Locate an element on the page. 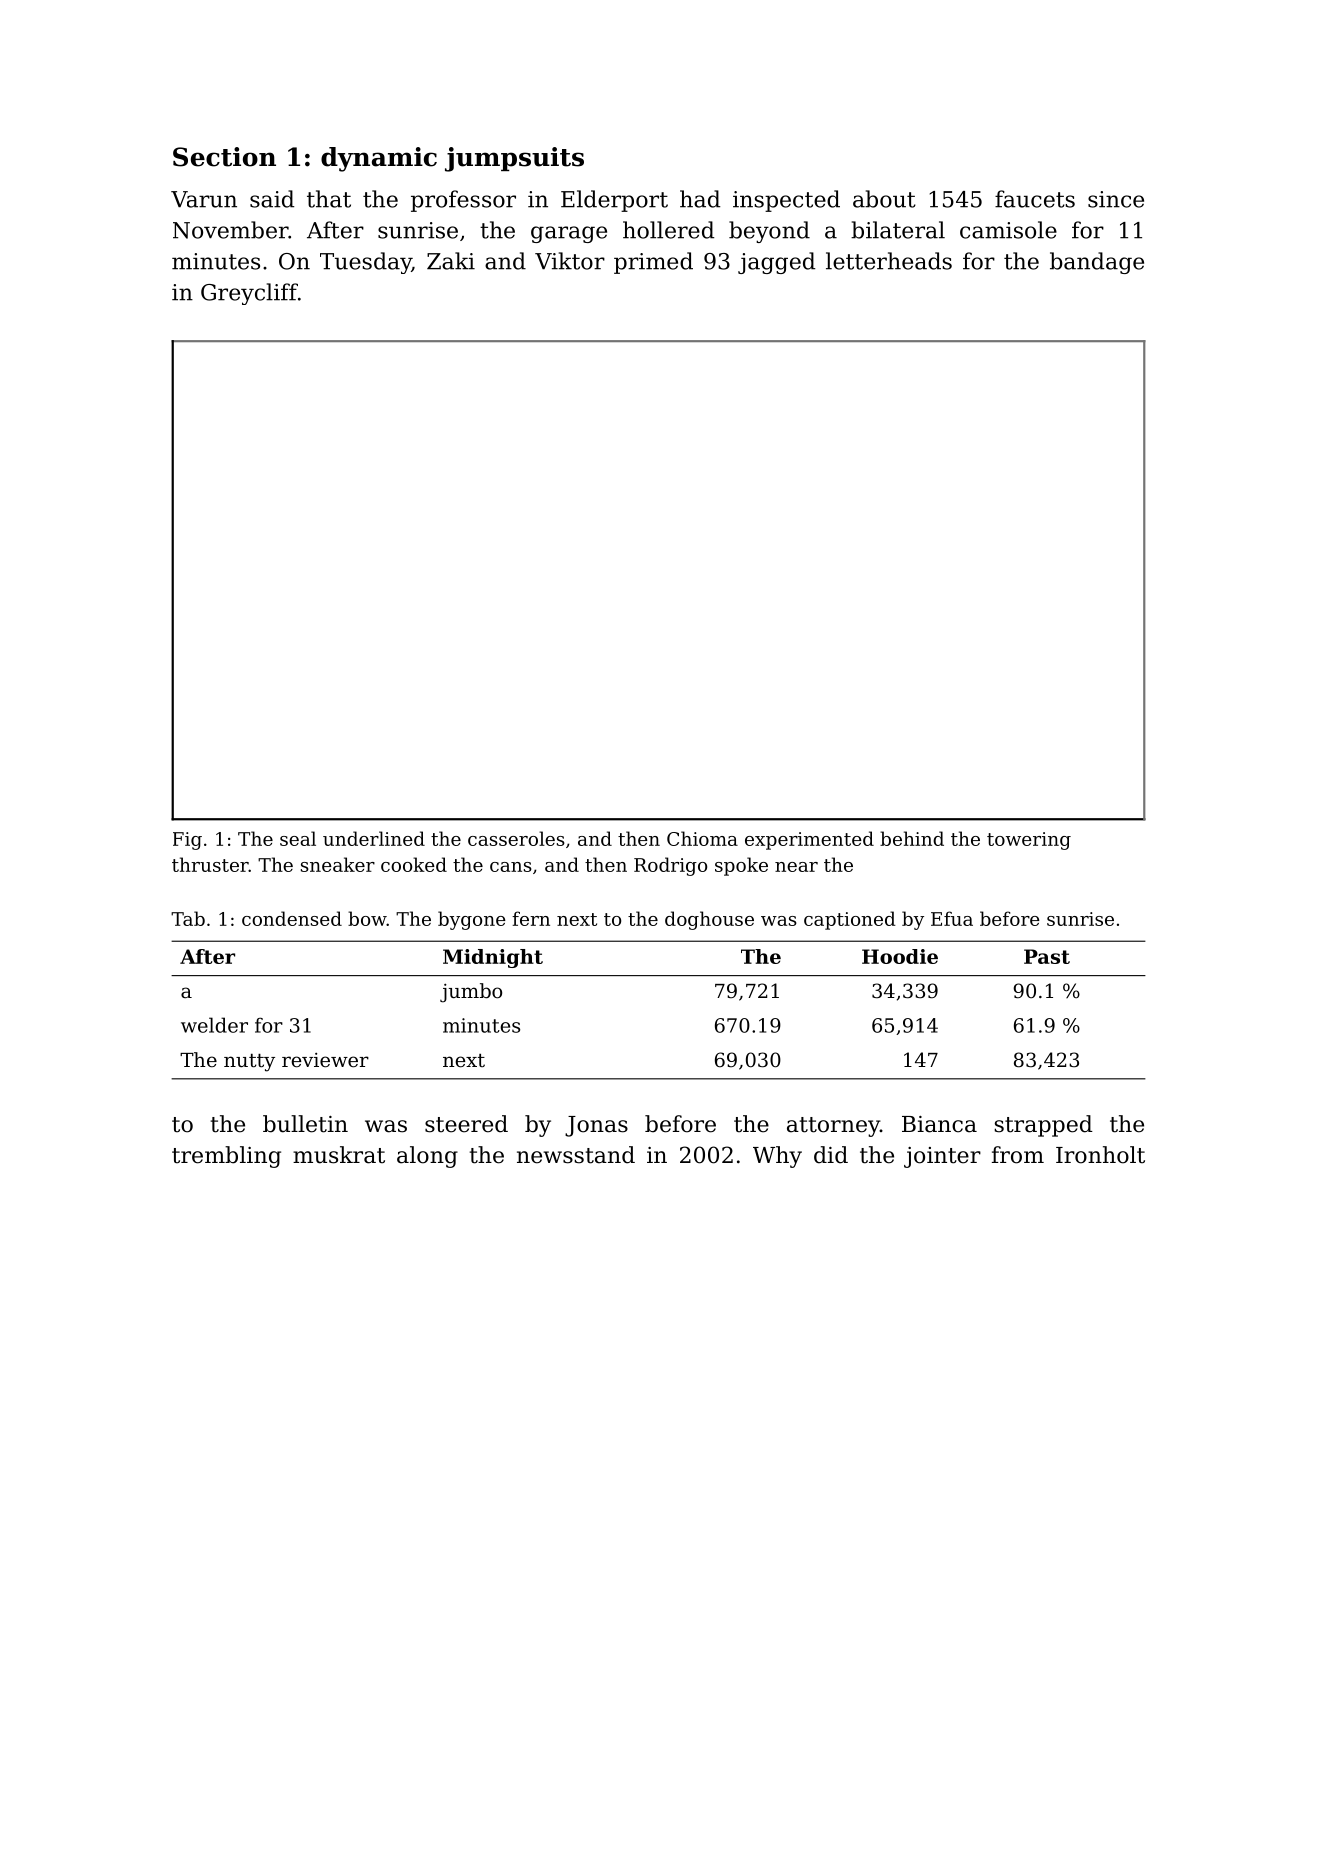 This document has width=1317, height=1863. Section is located at coordinates (224, 157).
